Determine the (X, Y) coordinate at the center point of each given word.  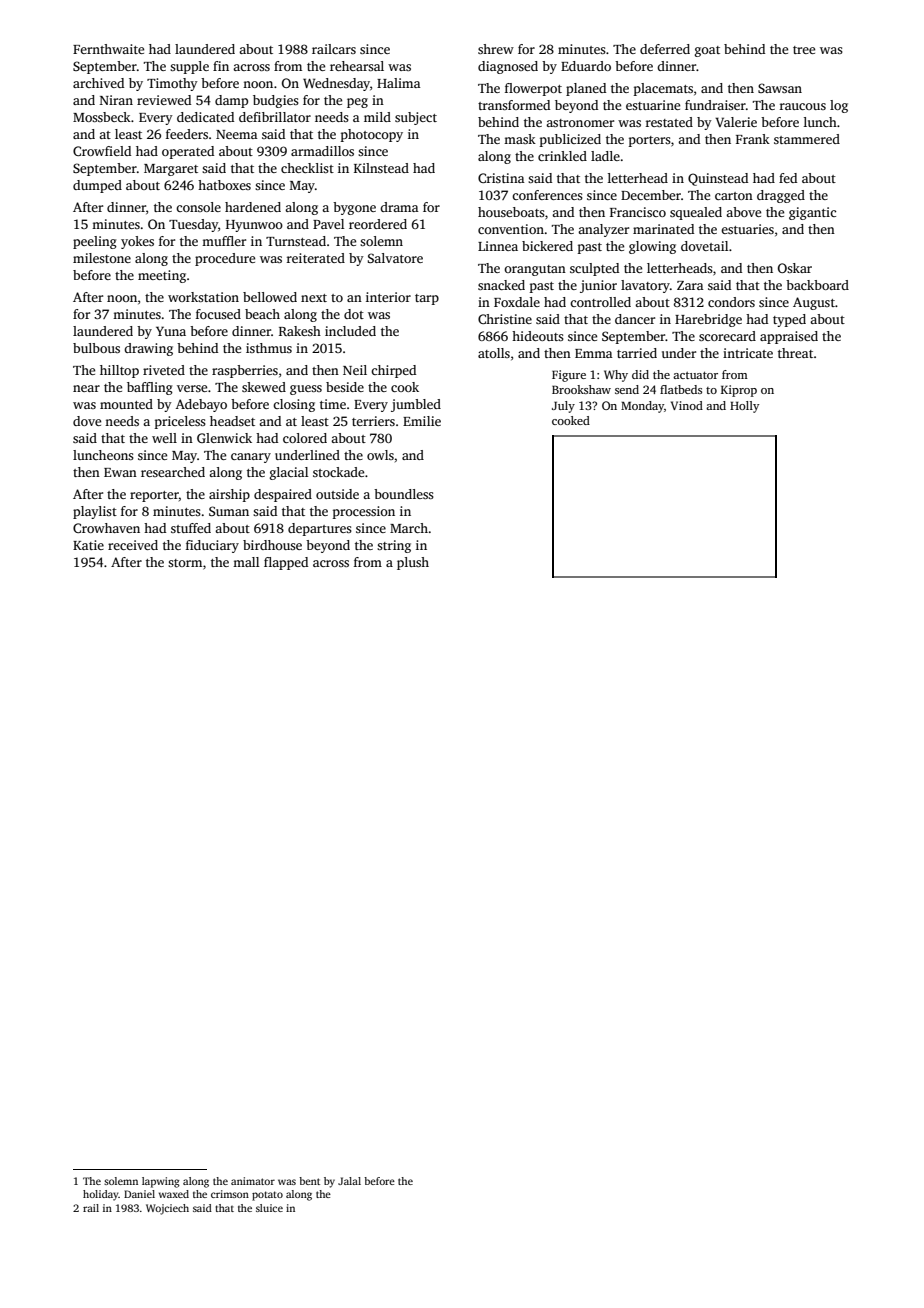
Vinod (687, 405)
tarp (427, 299)
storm (185, 563)
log (839, 106)
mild (377, 117)
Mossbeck (102, 117)
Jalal (349, 1181)
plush (413, 563)
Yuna (171, 331)
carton (734, 196)
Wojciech (167, 1209)
